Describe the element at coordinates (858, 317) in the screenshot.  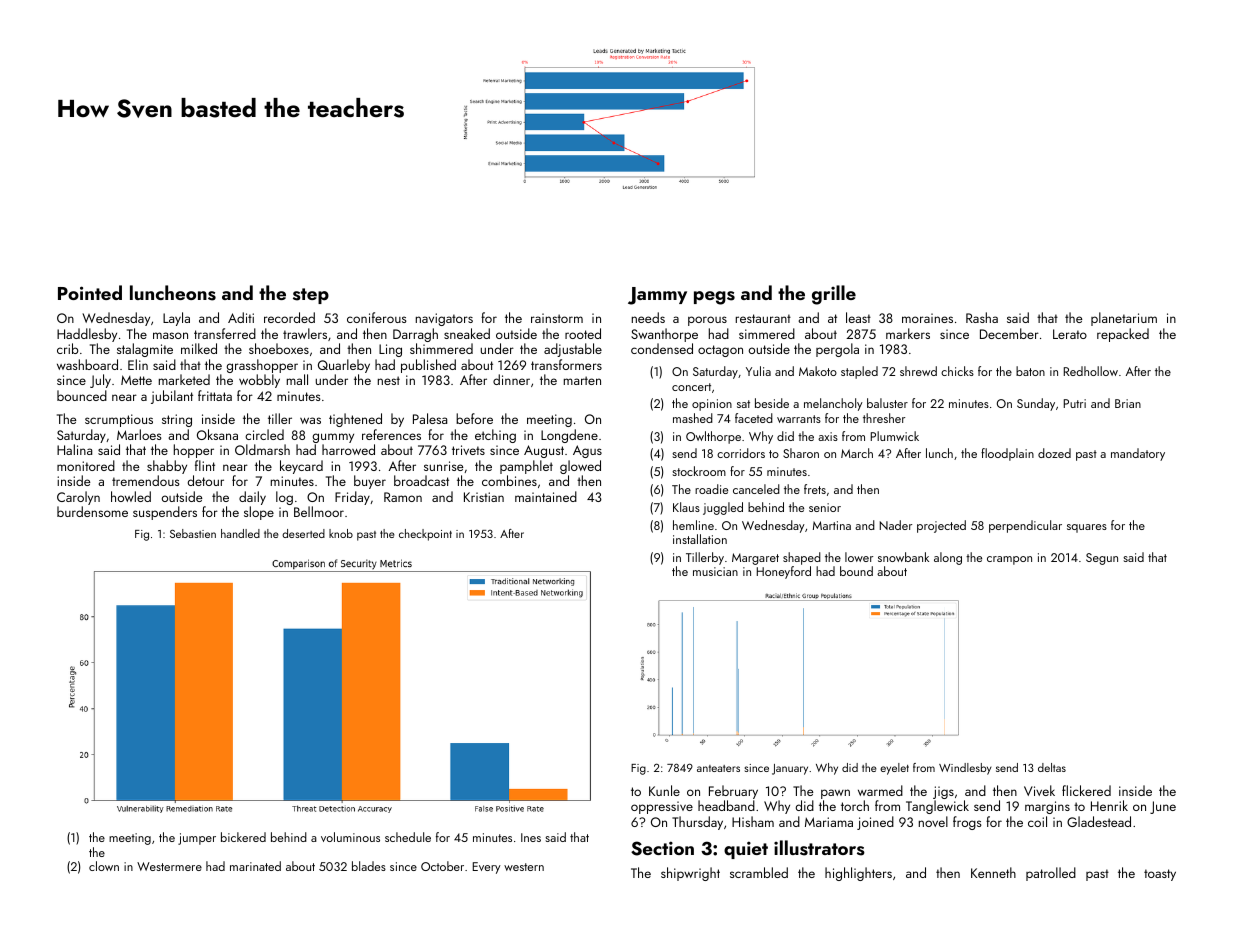
I see `least` at that location.
